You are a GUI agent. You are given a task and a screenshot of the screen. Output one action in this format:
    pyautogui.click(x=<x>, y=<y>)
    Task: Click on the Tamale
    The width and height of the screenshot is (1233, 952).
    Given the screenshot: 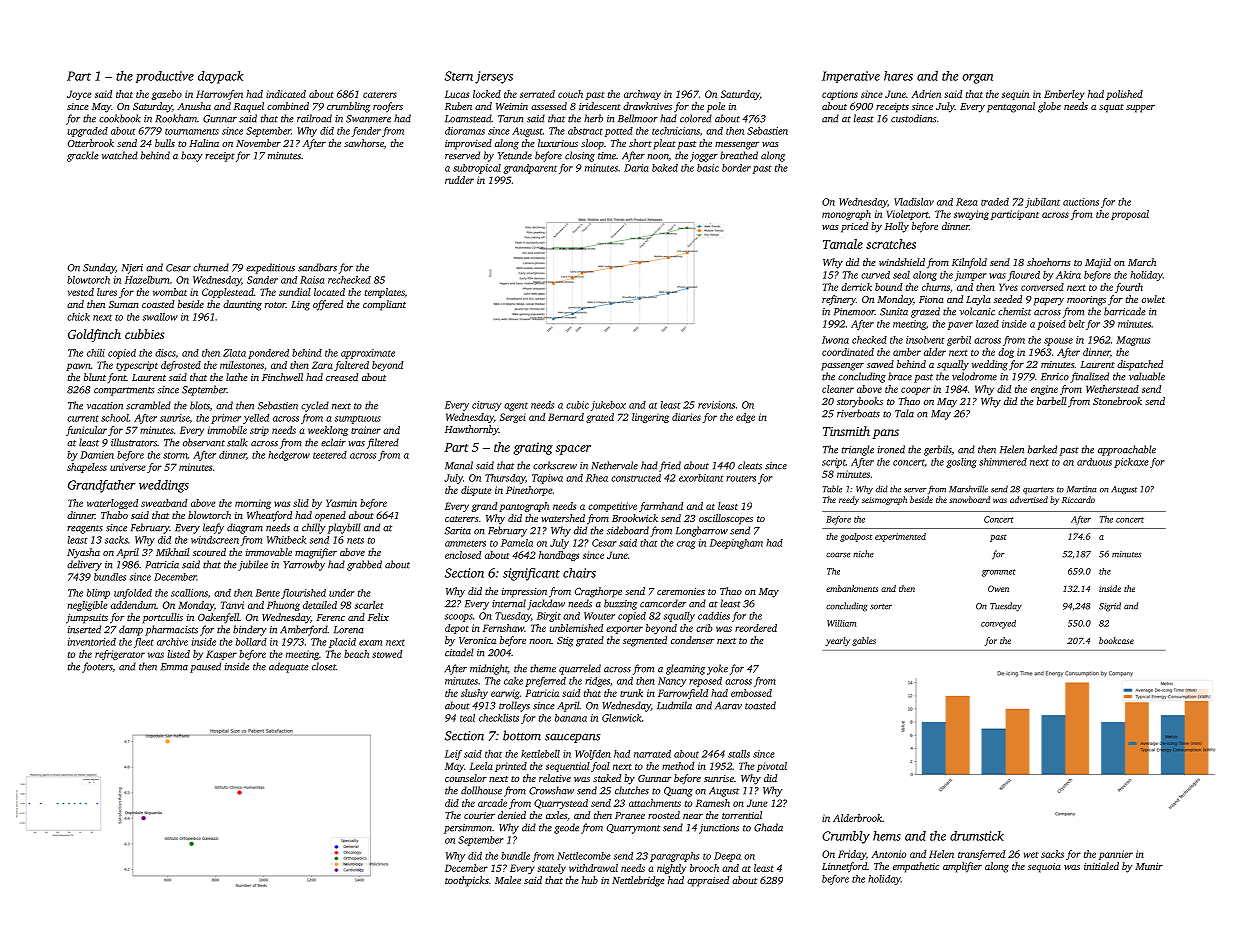 What is the action you would take?
    pyautogui.click(x=843, y=244)
